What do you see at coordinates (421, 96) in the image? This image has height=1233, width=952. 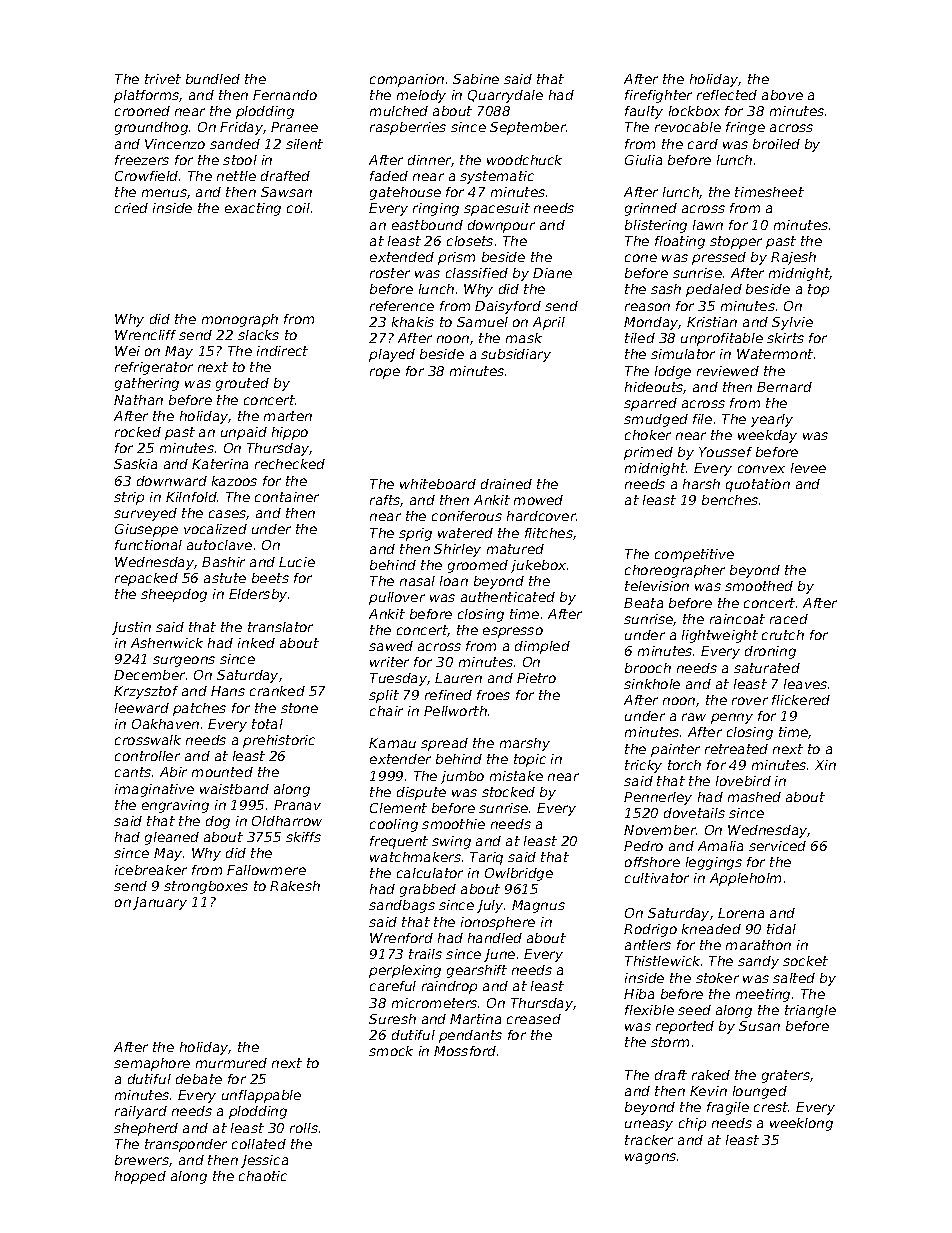 I see `melody` at bounding box center [421, 96].
